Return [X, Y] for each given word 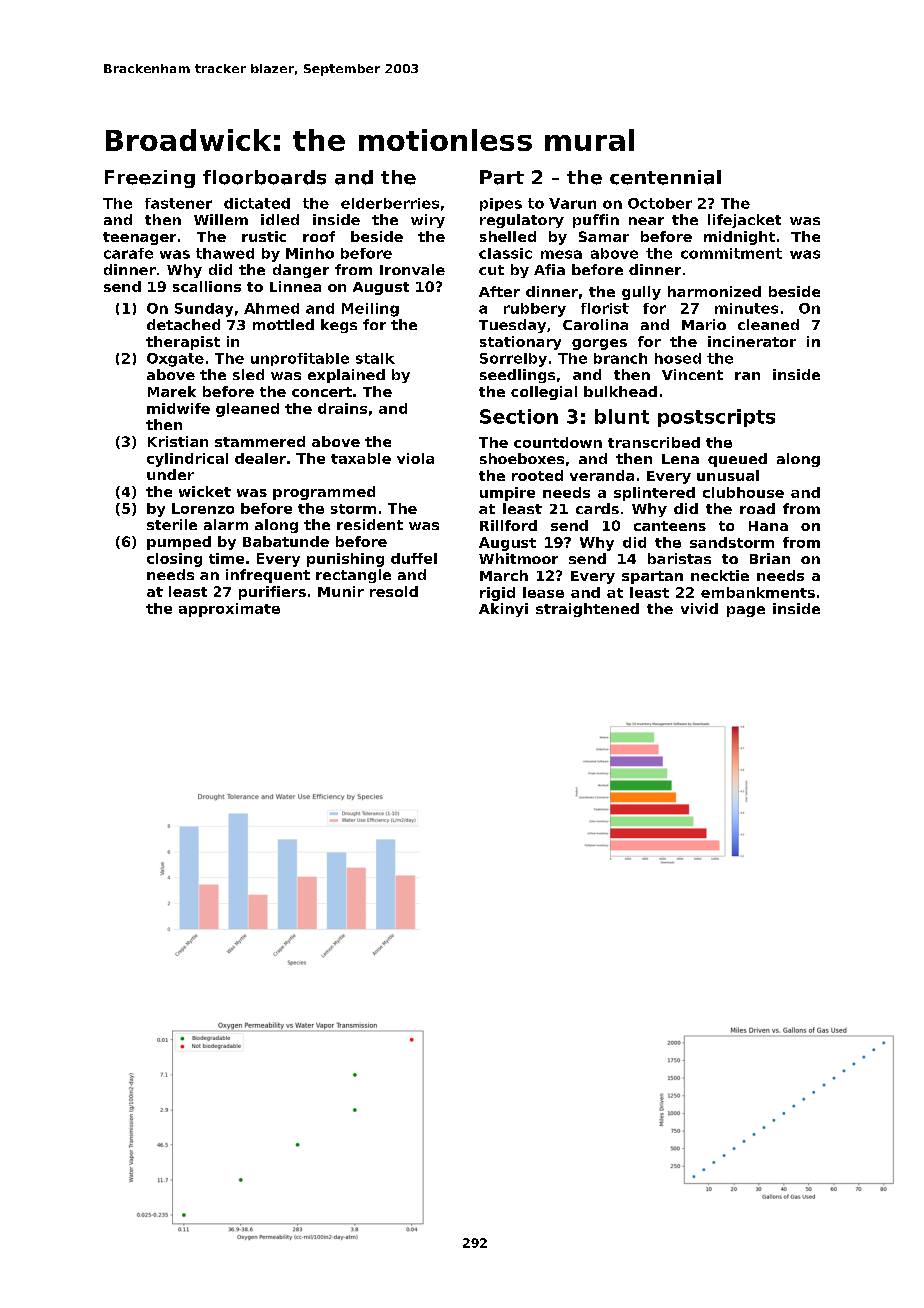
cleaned [768, 324]
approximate [229, 610]
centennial [665, 177]
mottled [283, 324]
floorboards [264, 177]
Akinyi [503, 610]
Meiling [370, 310]
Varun [572, 203]
